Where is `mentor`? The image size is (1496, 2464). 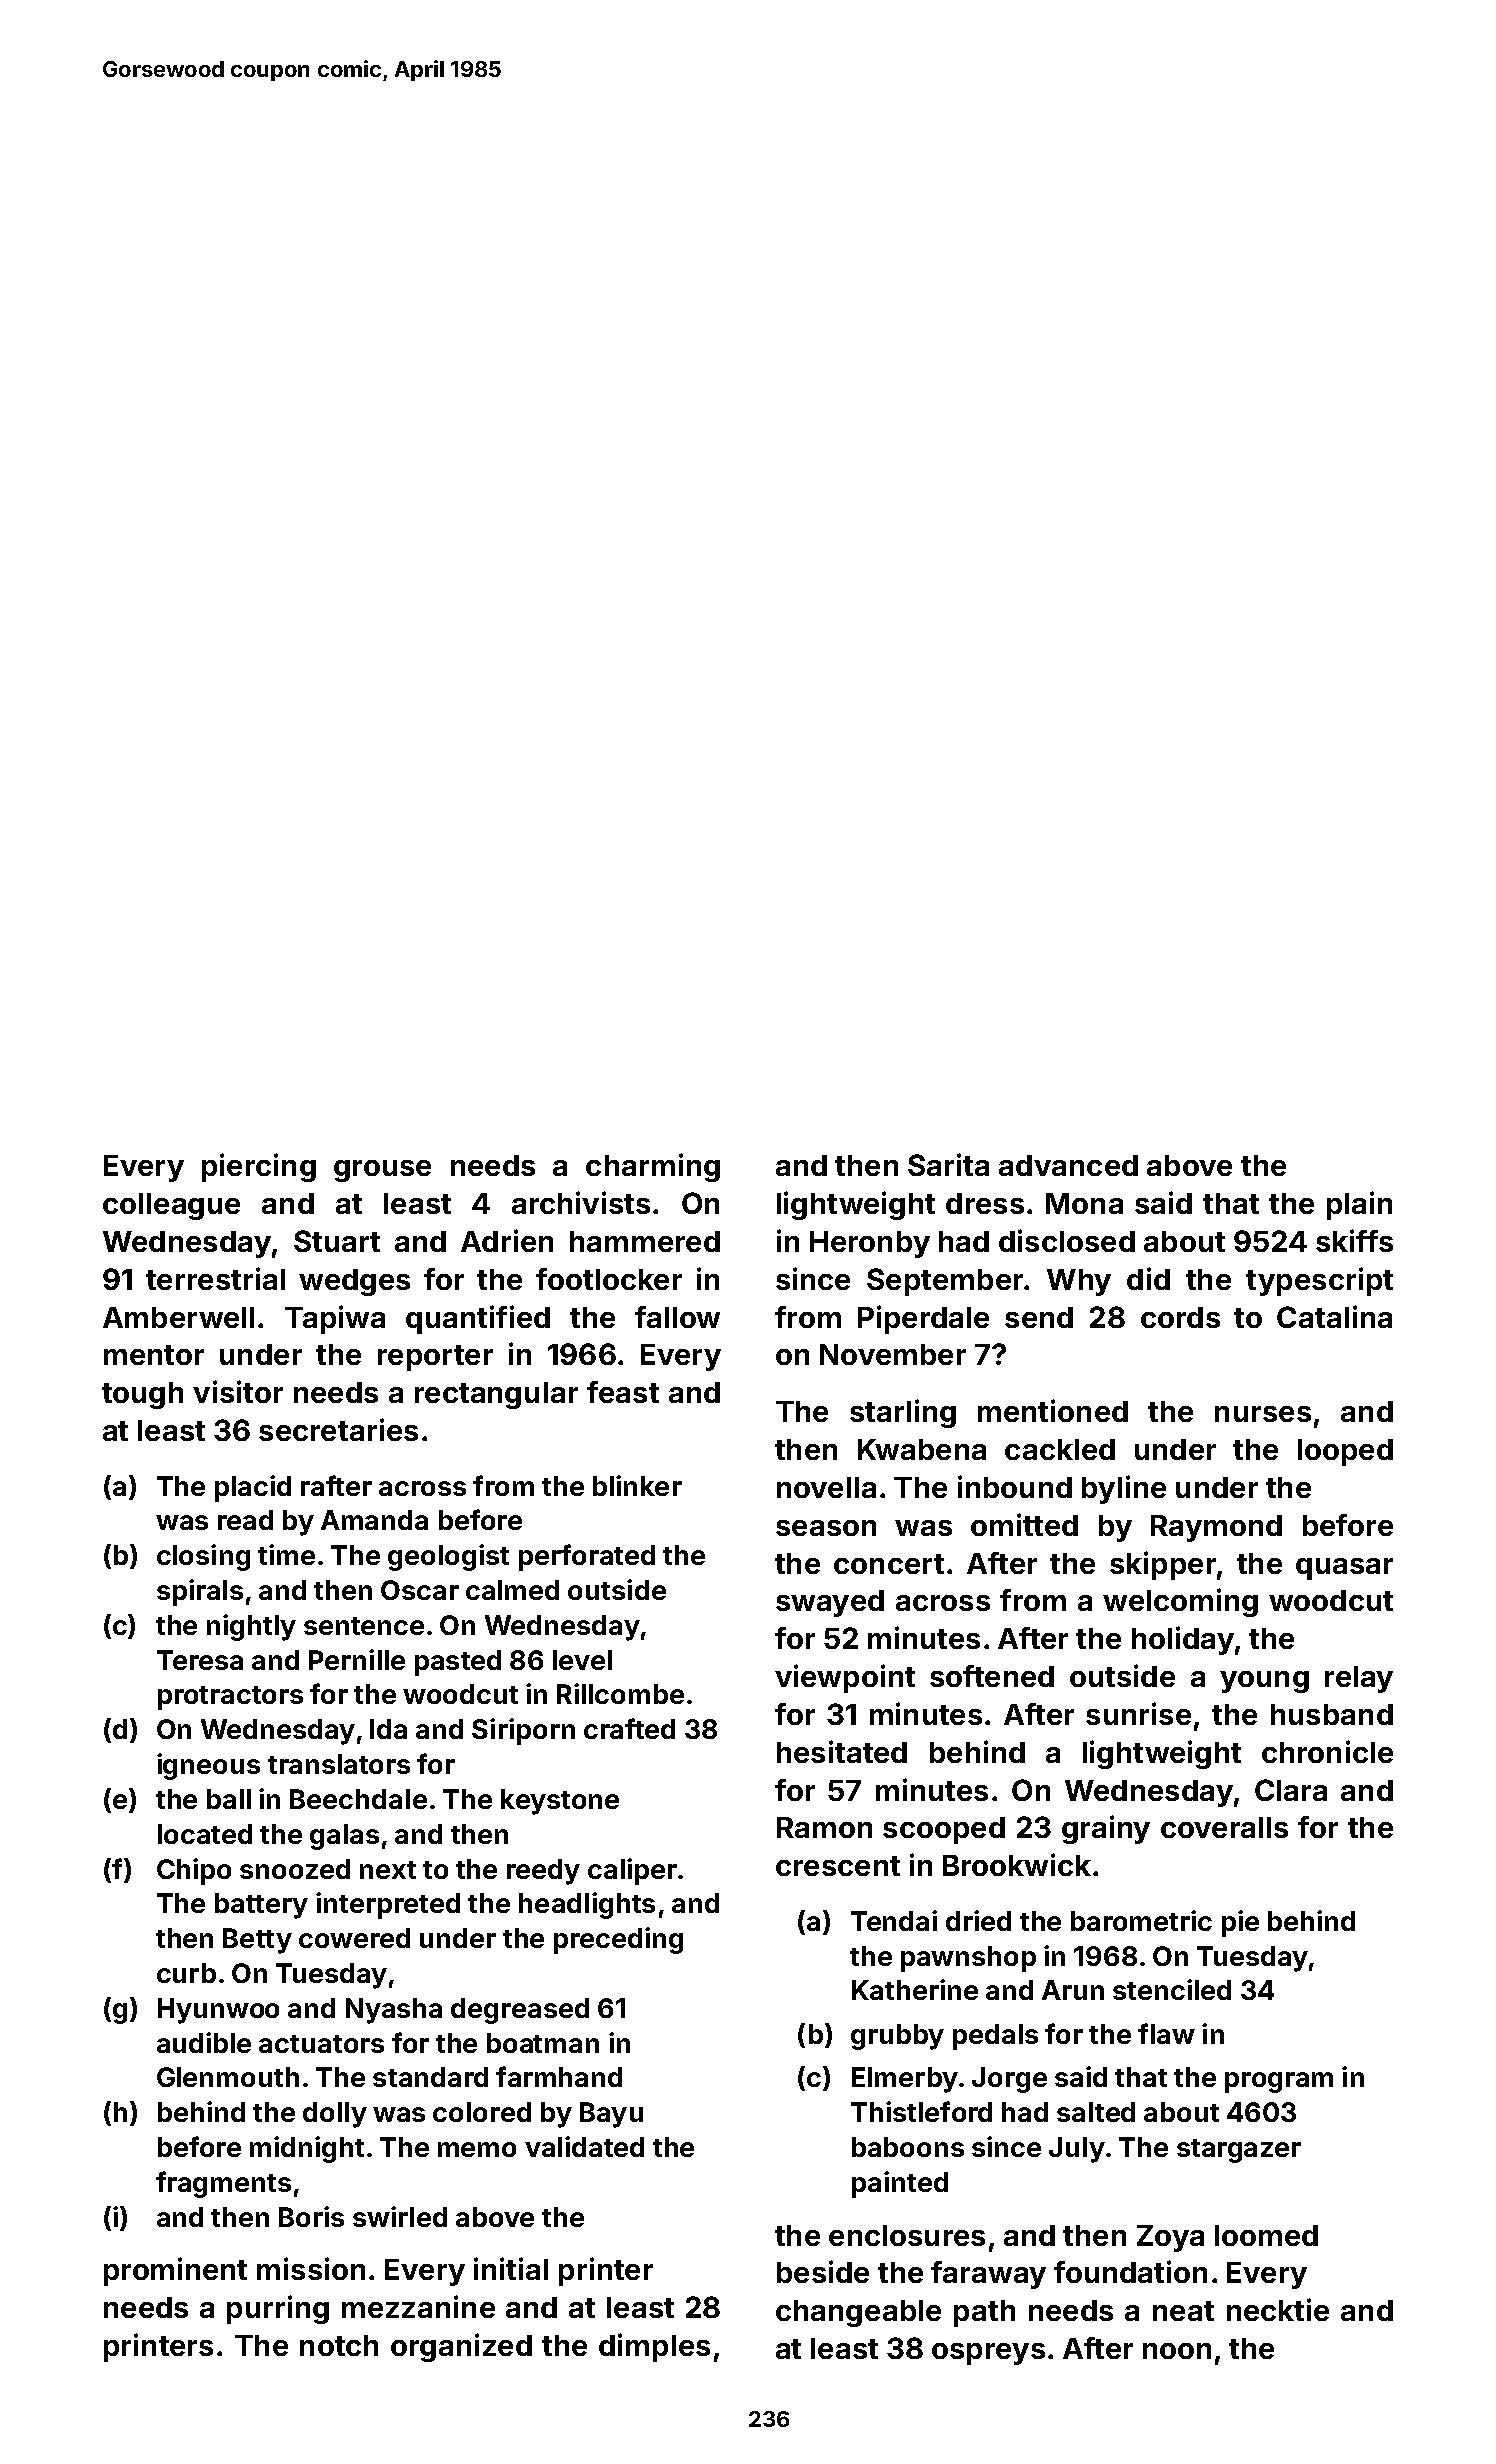 mentor is located at coordinates (154, 1355).
